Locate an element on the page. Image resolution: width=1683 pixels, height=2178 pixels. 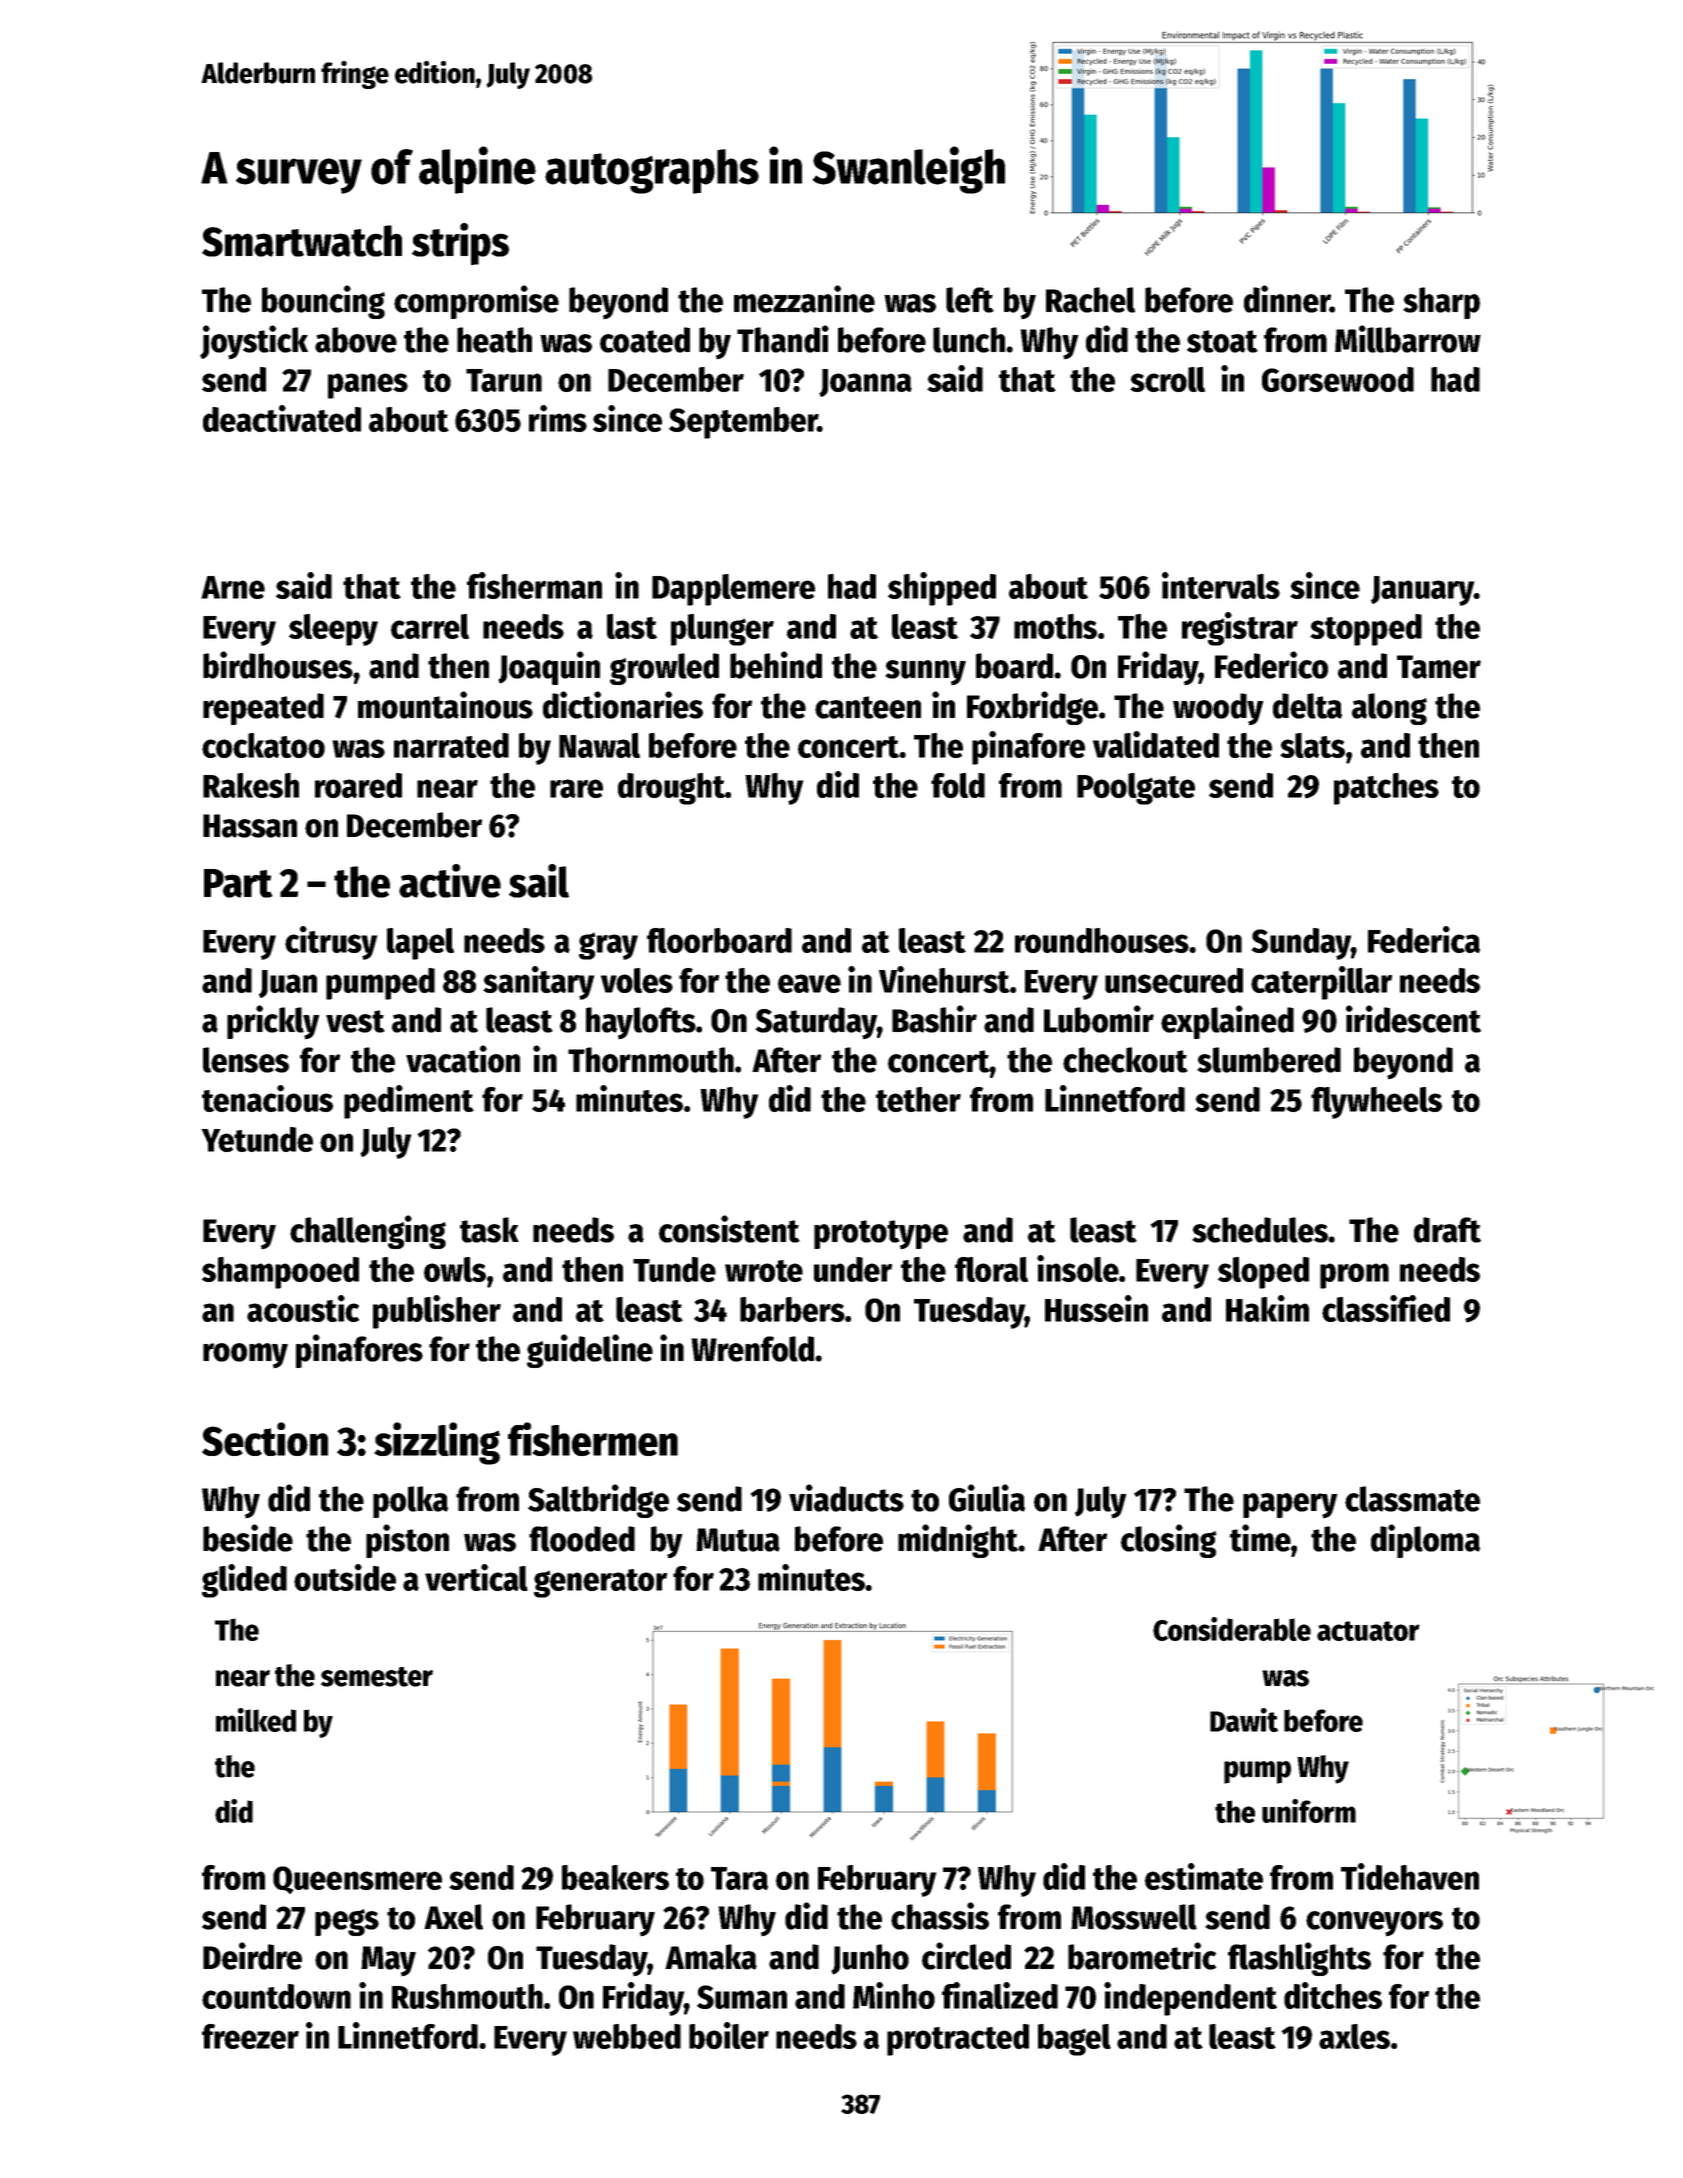
joystick is located at coordinates (254, 342).
